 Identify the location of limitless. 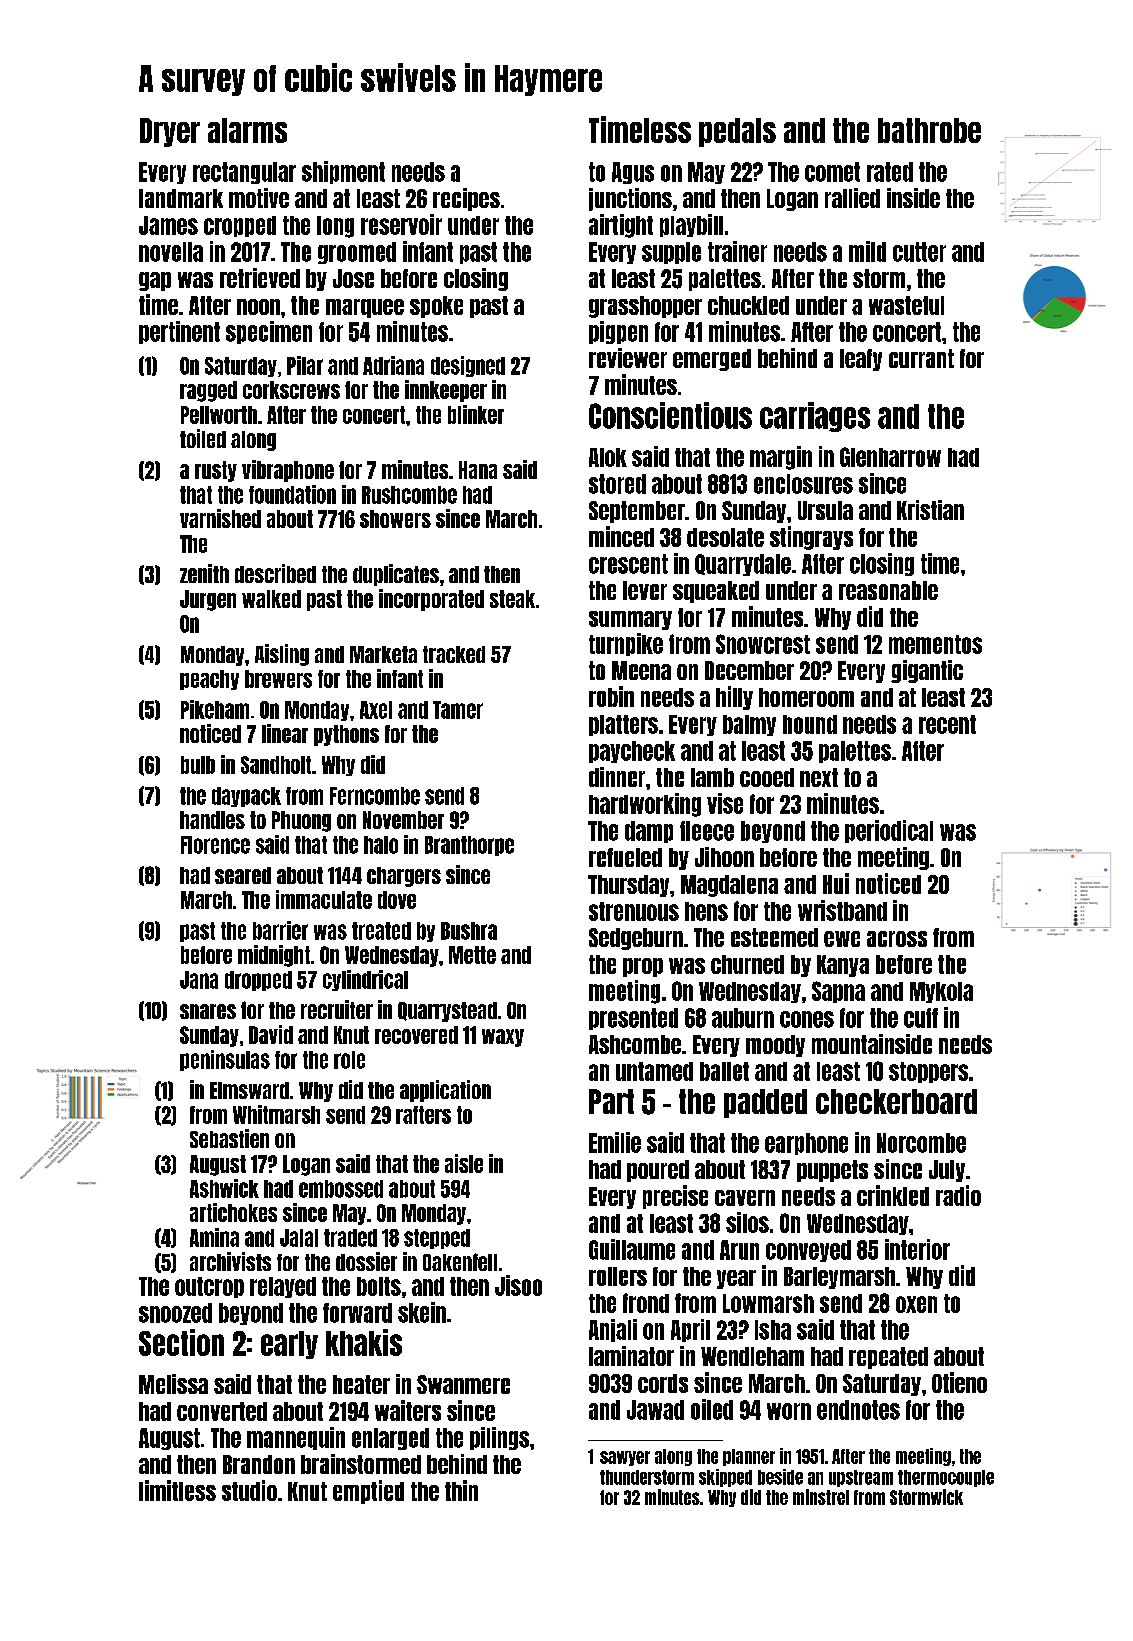
(177, 1490).
